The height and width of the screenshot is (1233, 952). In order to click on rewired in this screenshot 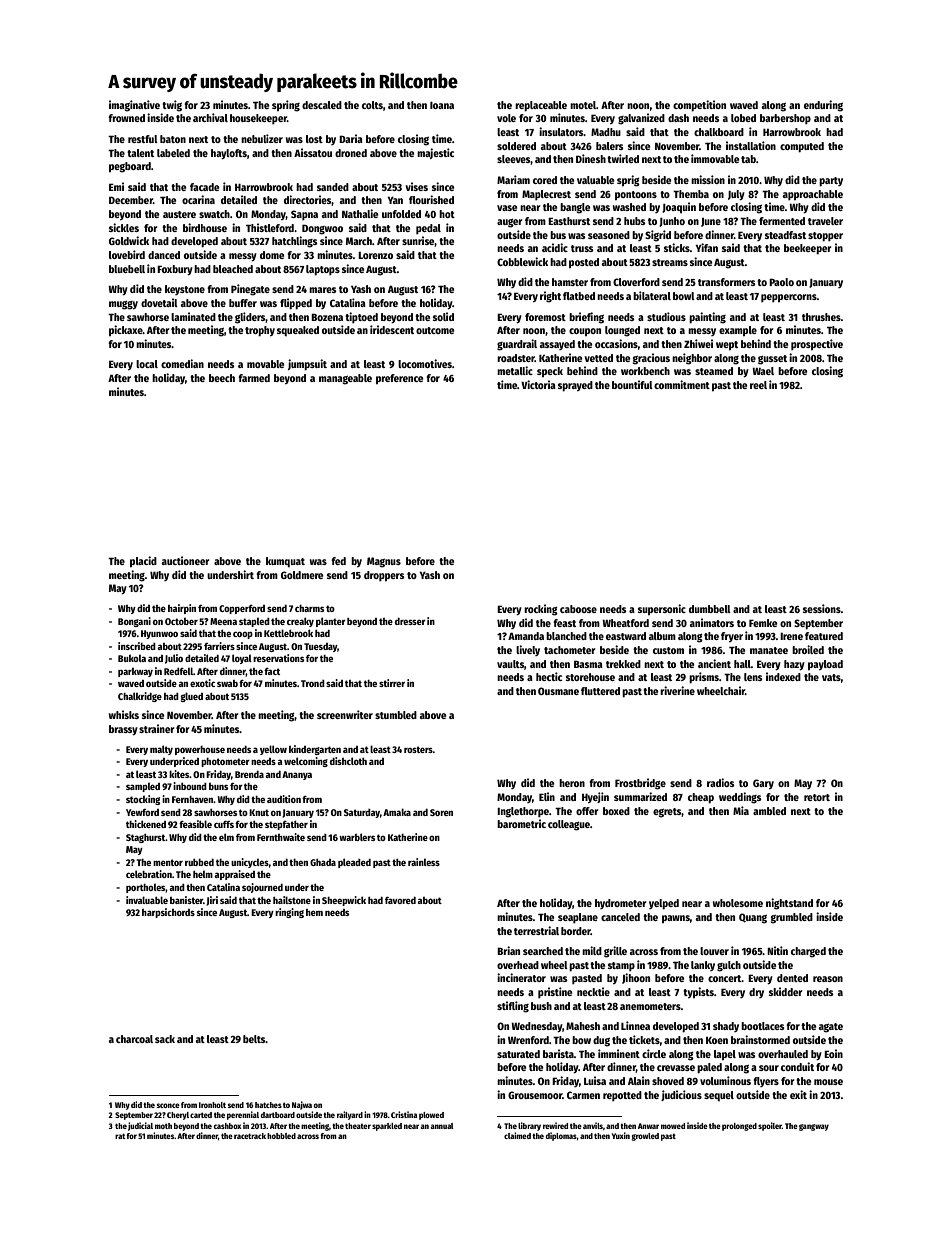, I will do `click(555, 1125)`.
